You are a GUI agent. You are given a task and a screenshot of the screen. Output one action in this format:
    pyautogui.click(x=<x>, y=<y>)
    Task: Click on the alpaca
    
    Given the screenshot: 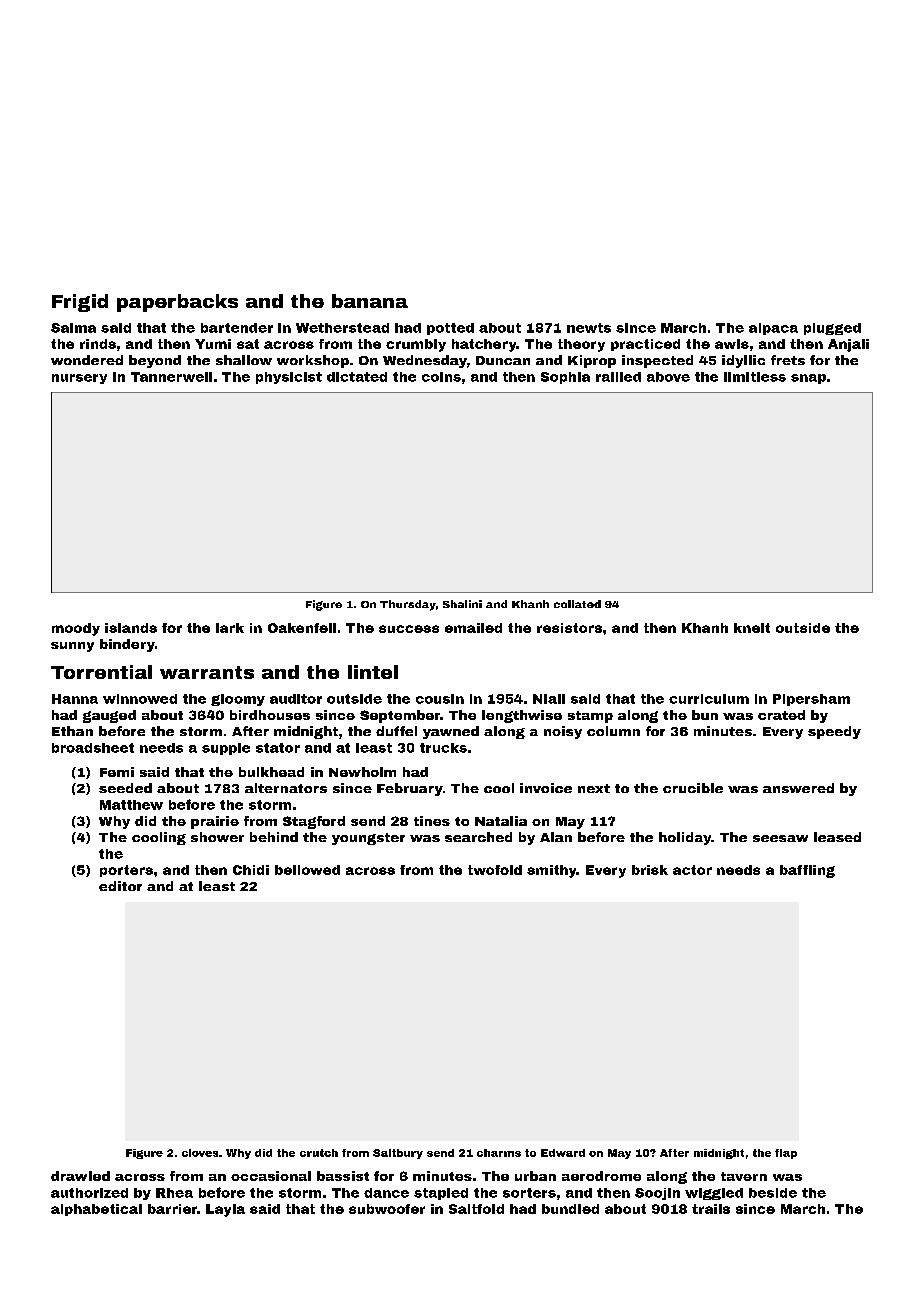 What is the action you would take?
    pyautogui.click(x=773, y=329)
